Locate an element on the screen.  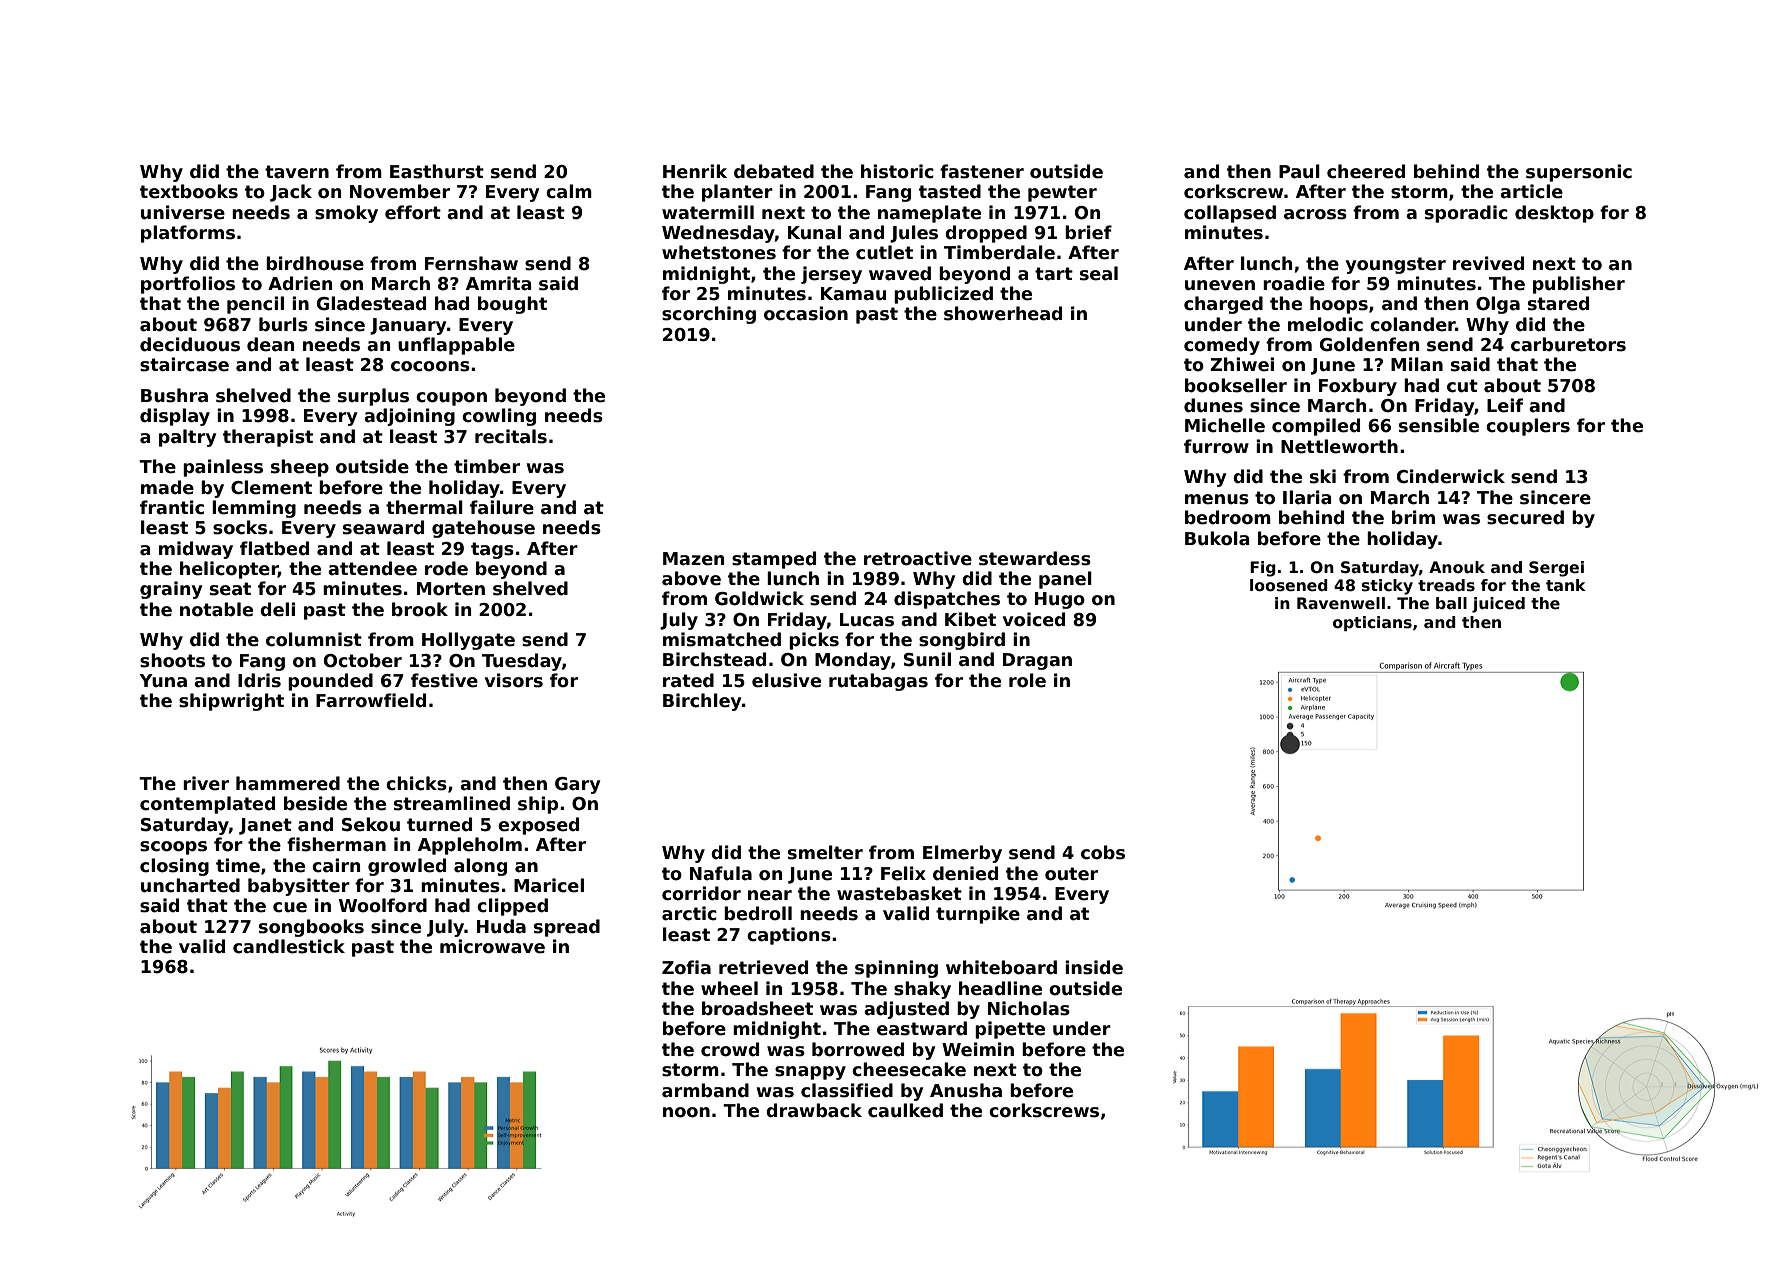
retroactive is located at coordinates (918, 558).
